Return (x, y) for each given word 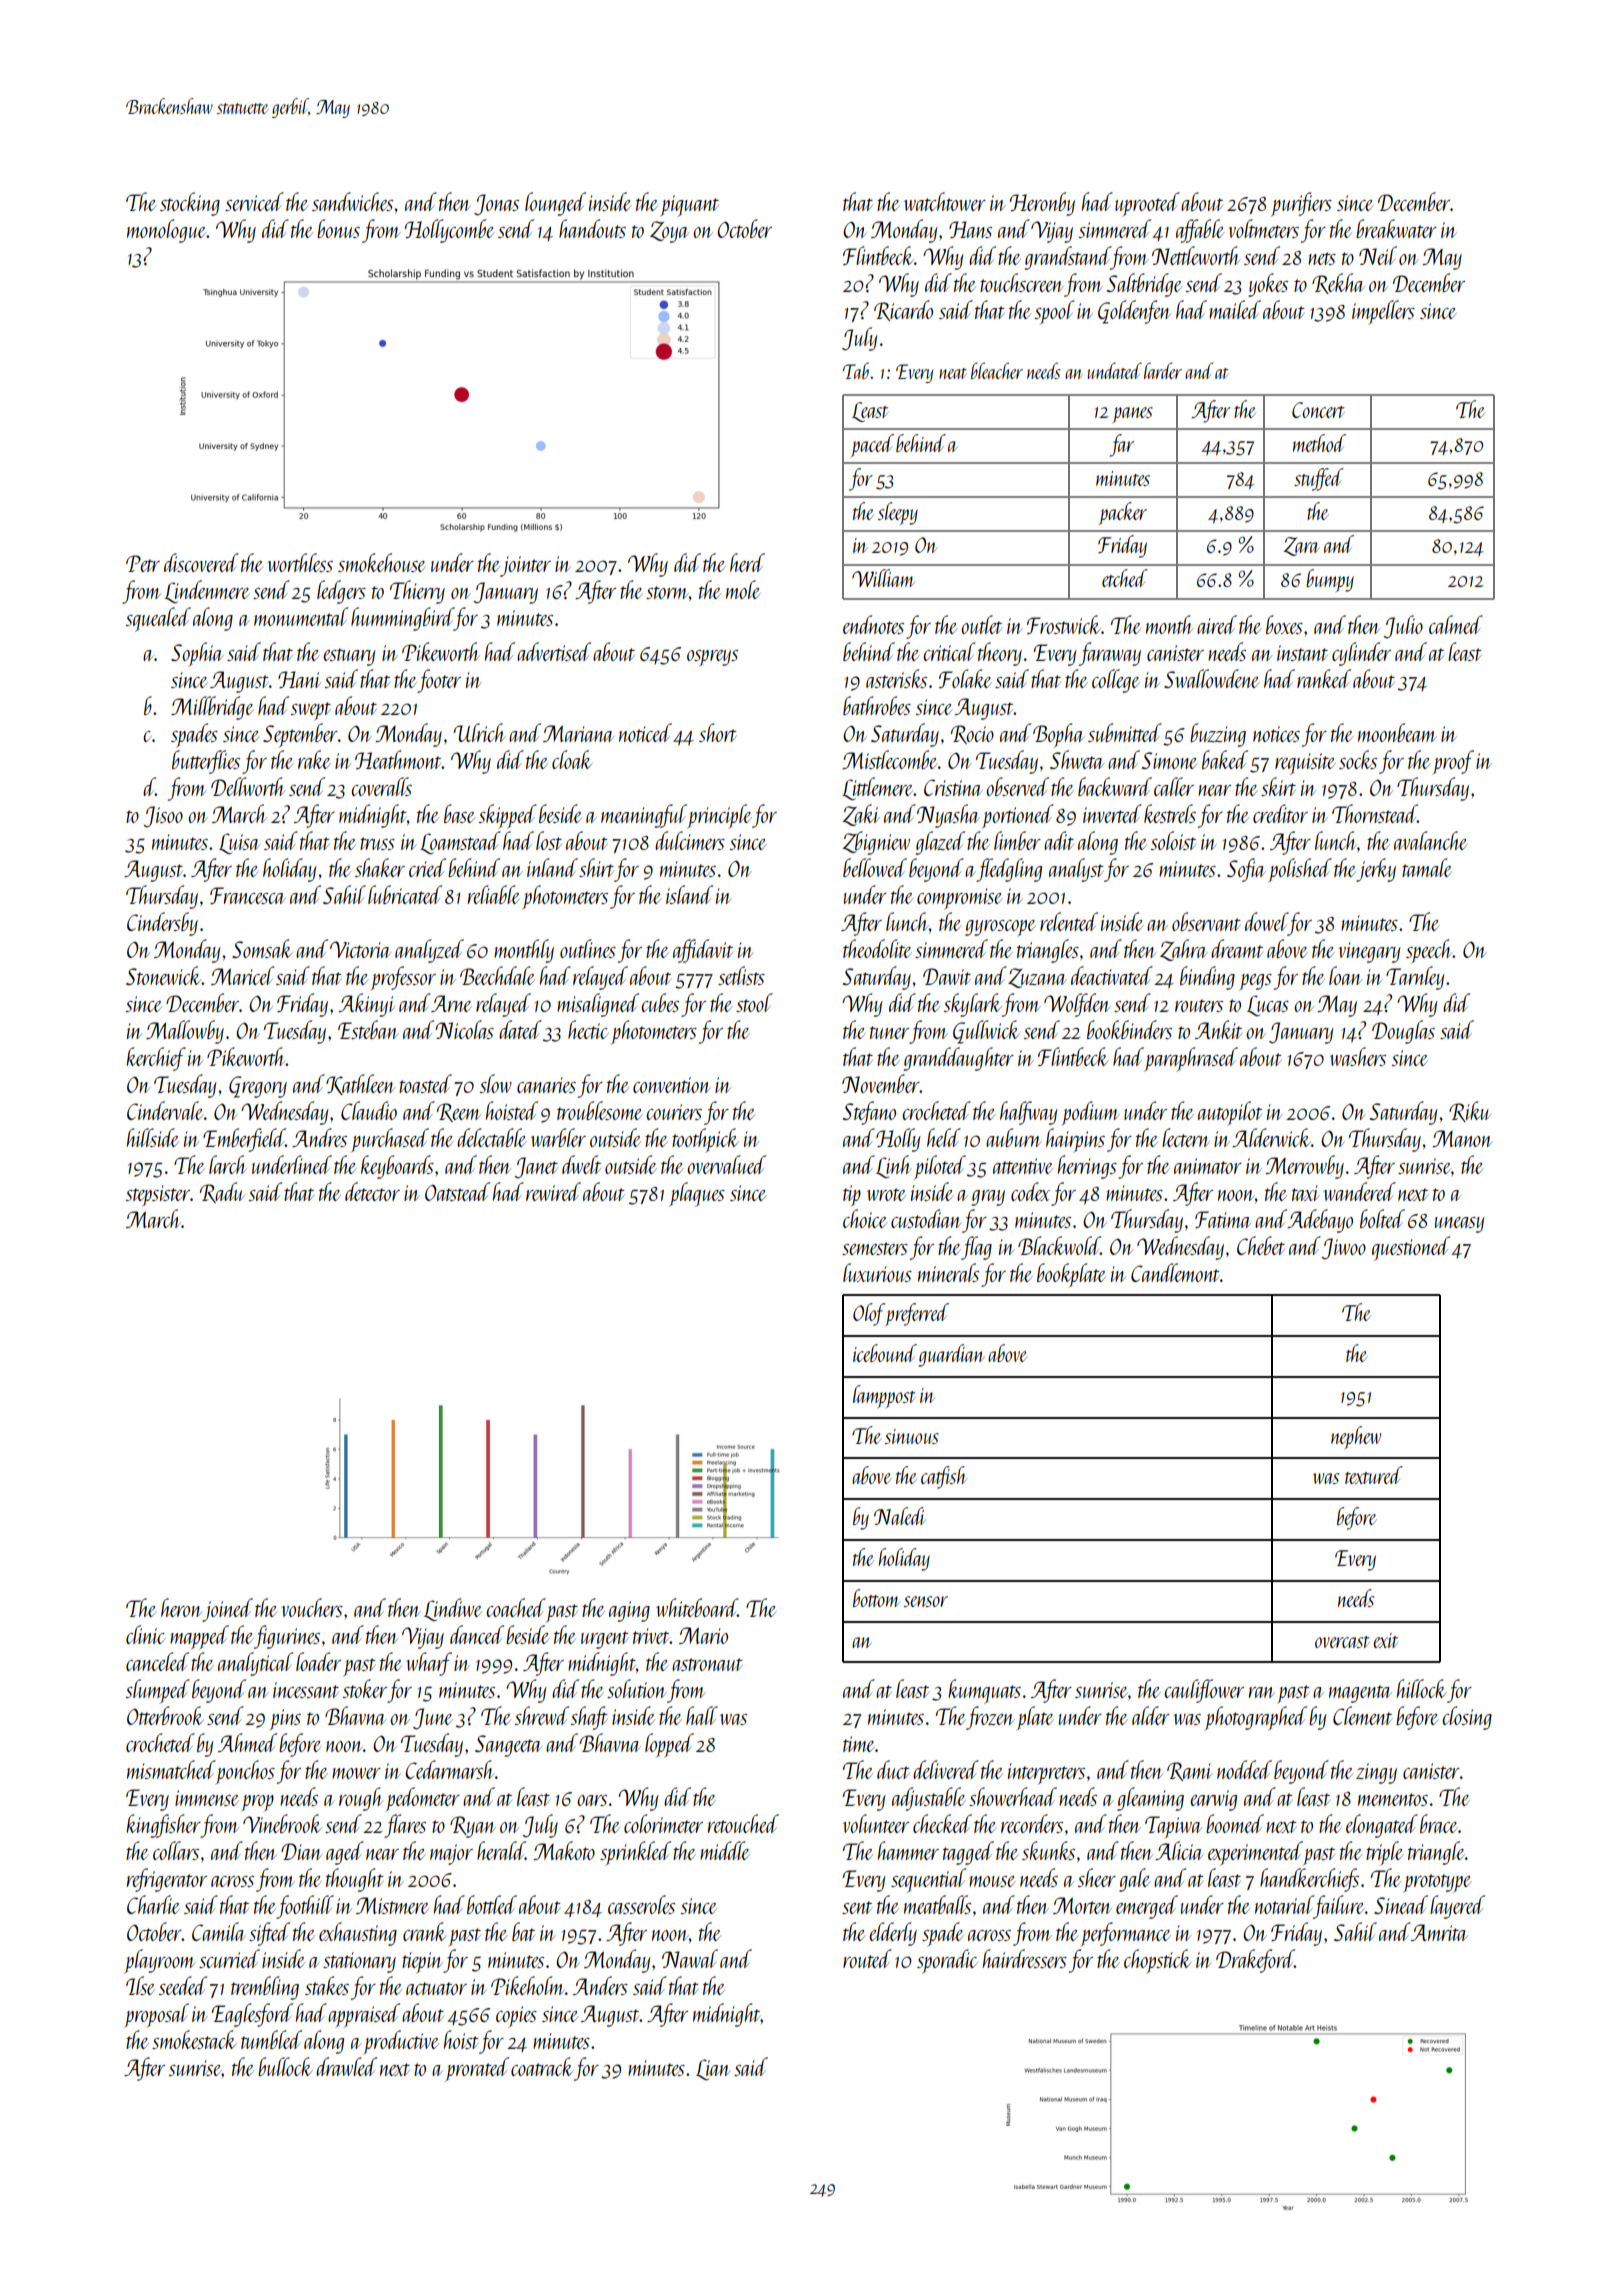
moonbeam (1397, 732)
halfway (1029, 1113)
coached (516, 1607)
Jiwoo (1343, 1249)
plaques (697, 1194)
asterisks (896, 678)
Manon (1462, 1138)
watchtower (945, 201)
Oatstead (457, 1191)
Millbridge (212, 708)
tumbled (271, 2039)
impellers (1383, 312)
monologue (167, 231)
